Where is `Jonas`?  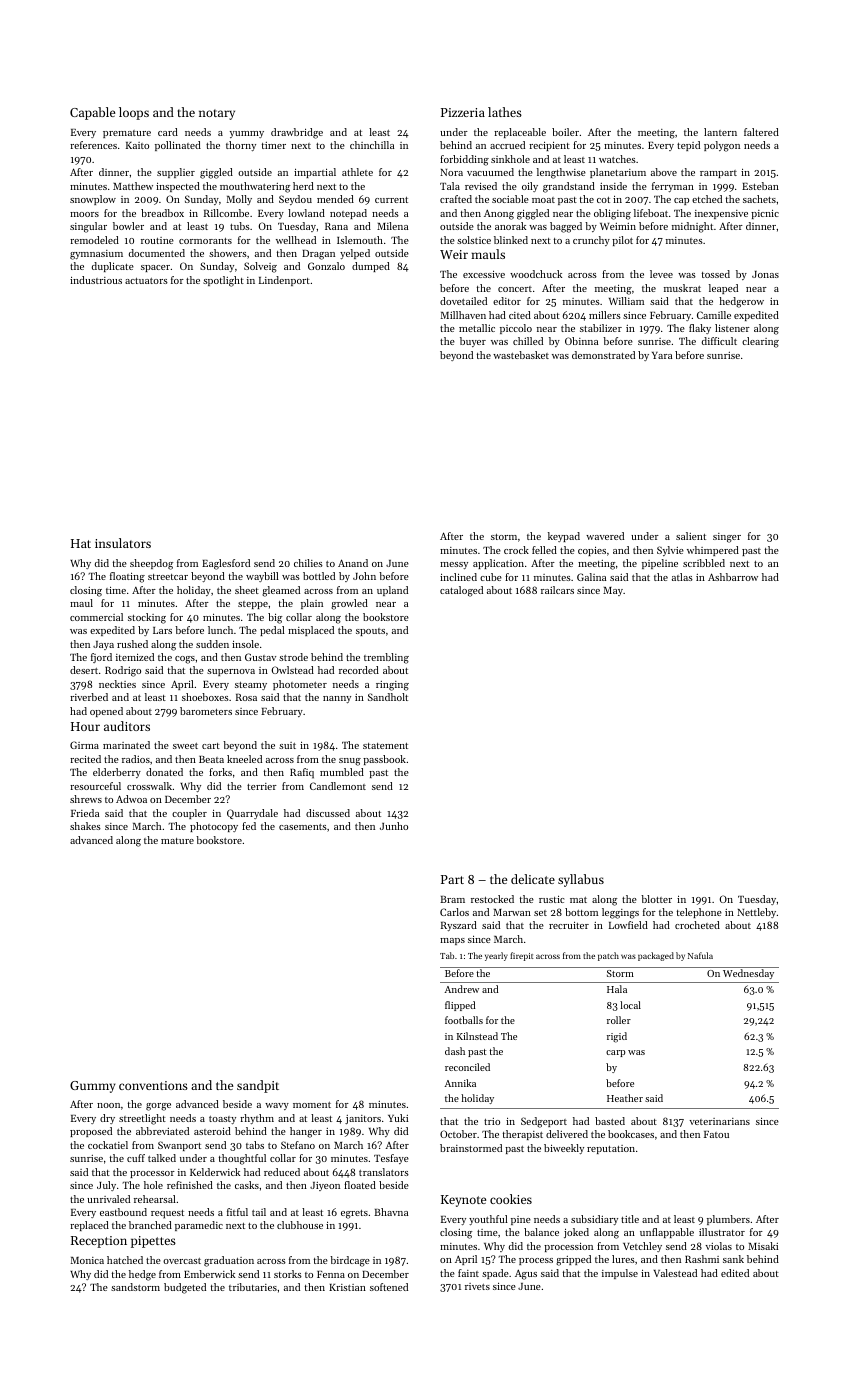 Jonas is located at coordinates (765, 274).
